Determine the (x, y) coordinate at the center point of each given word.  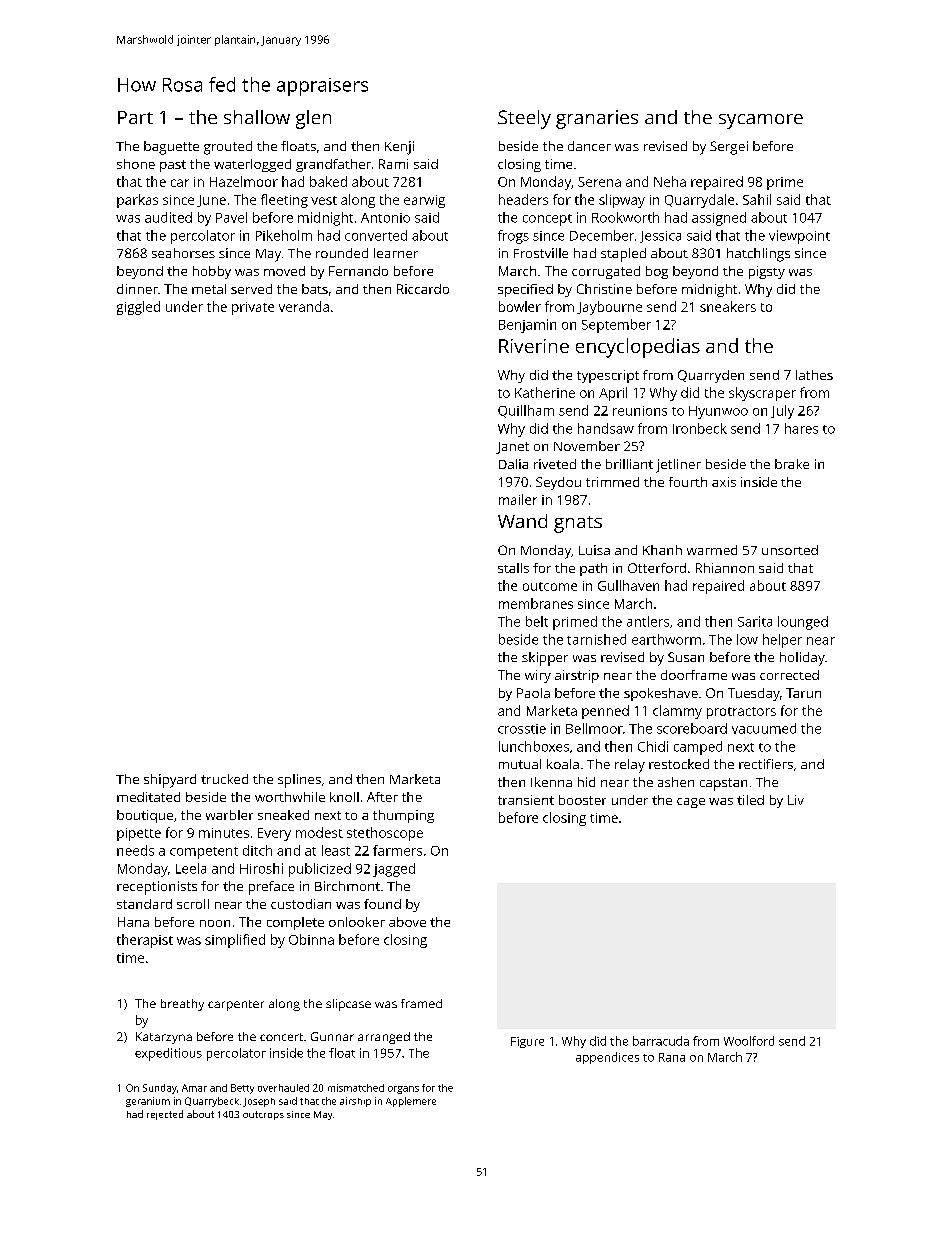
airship (355, 1102)
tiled (750, 800)
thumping (403, 816)
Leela (191, 868)
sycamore (761, 121)
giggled (138, 308)
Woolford (749, 1041)
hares (801, 428)
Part (135, 117)
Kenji (399, 148)
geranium (148, 1102)
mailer (518, 499)
